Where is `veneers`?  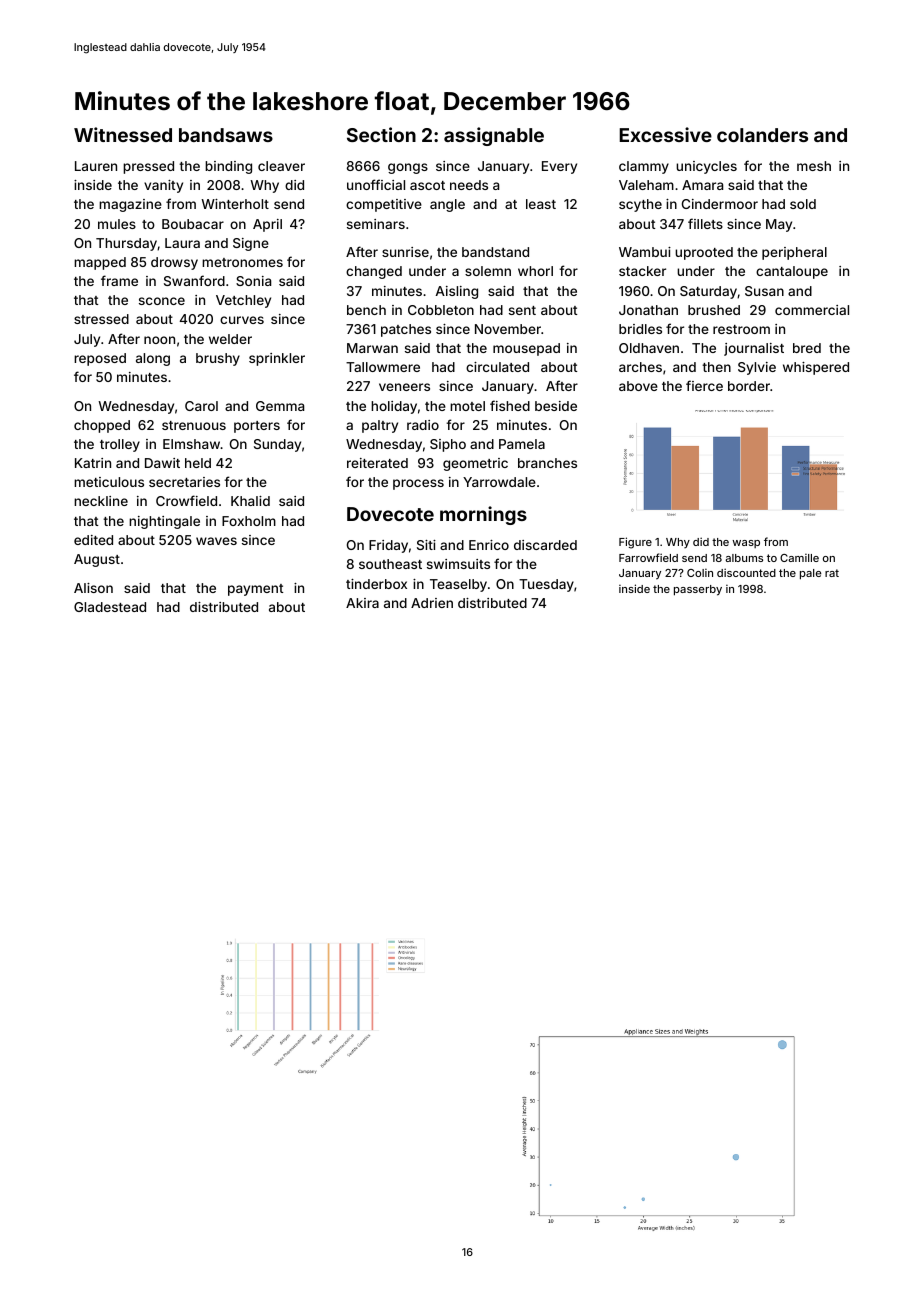
veneers is located at coordinates (404, 387).
